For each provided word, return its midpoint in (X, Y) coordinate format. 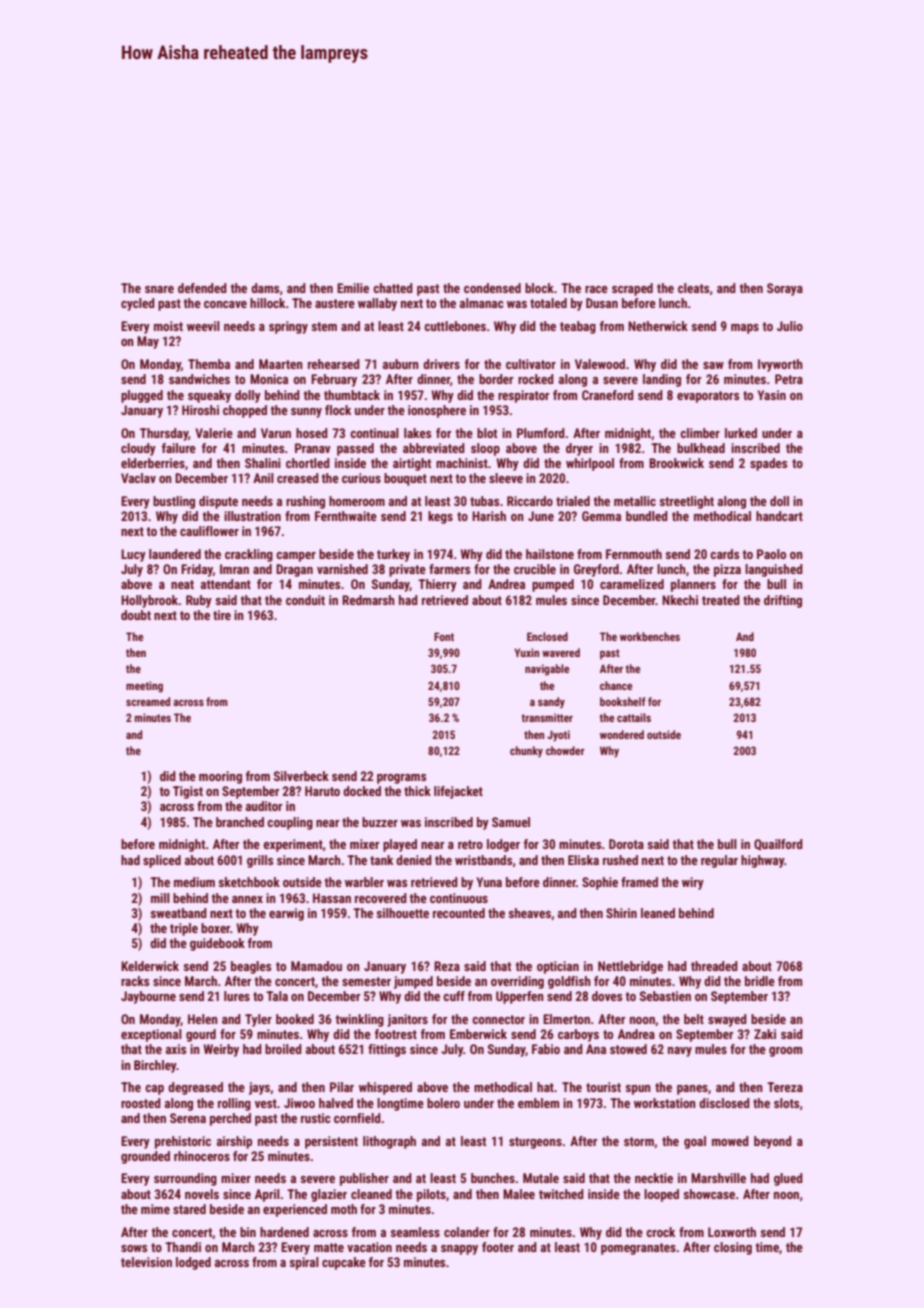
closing (733, 1248)
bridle (760, 981)
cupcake (344, 1263)
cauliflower (209, 531)
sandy (551, 702)
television (146, 1262)
